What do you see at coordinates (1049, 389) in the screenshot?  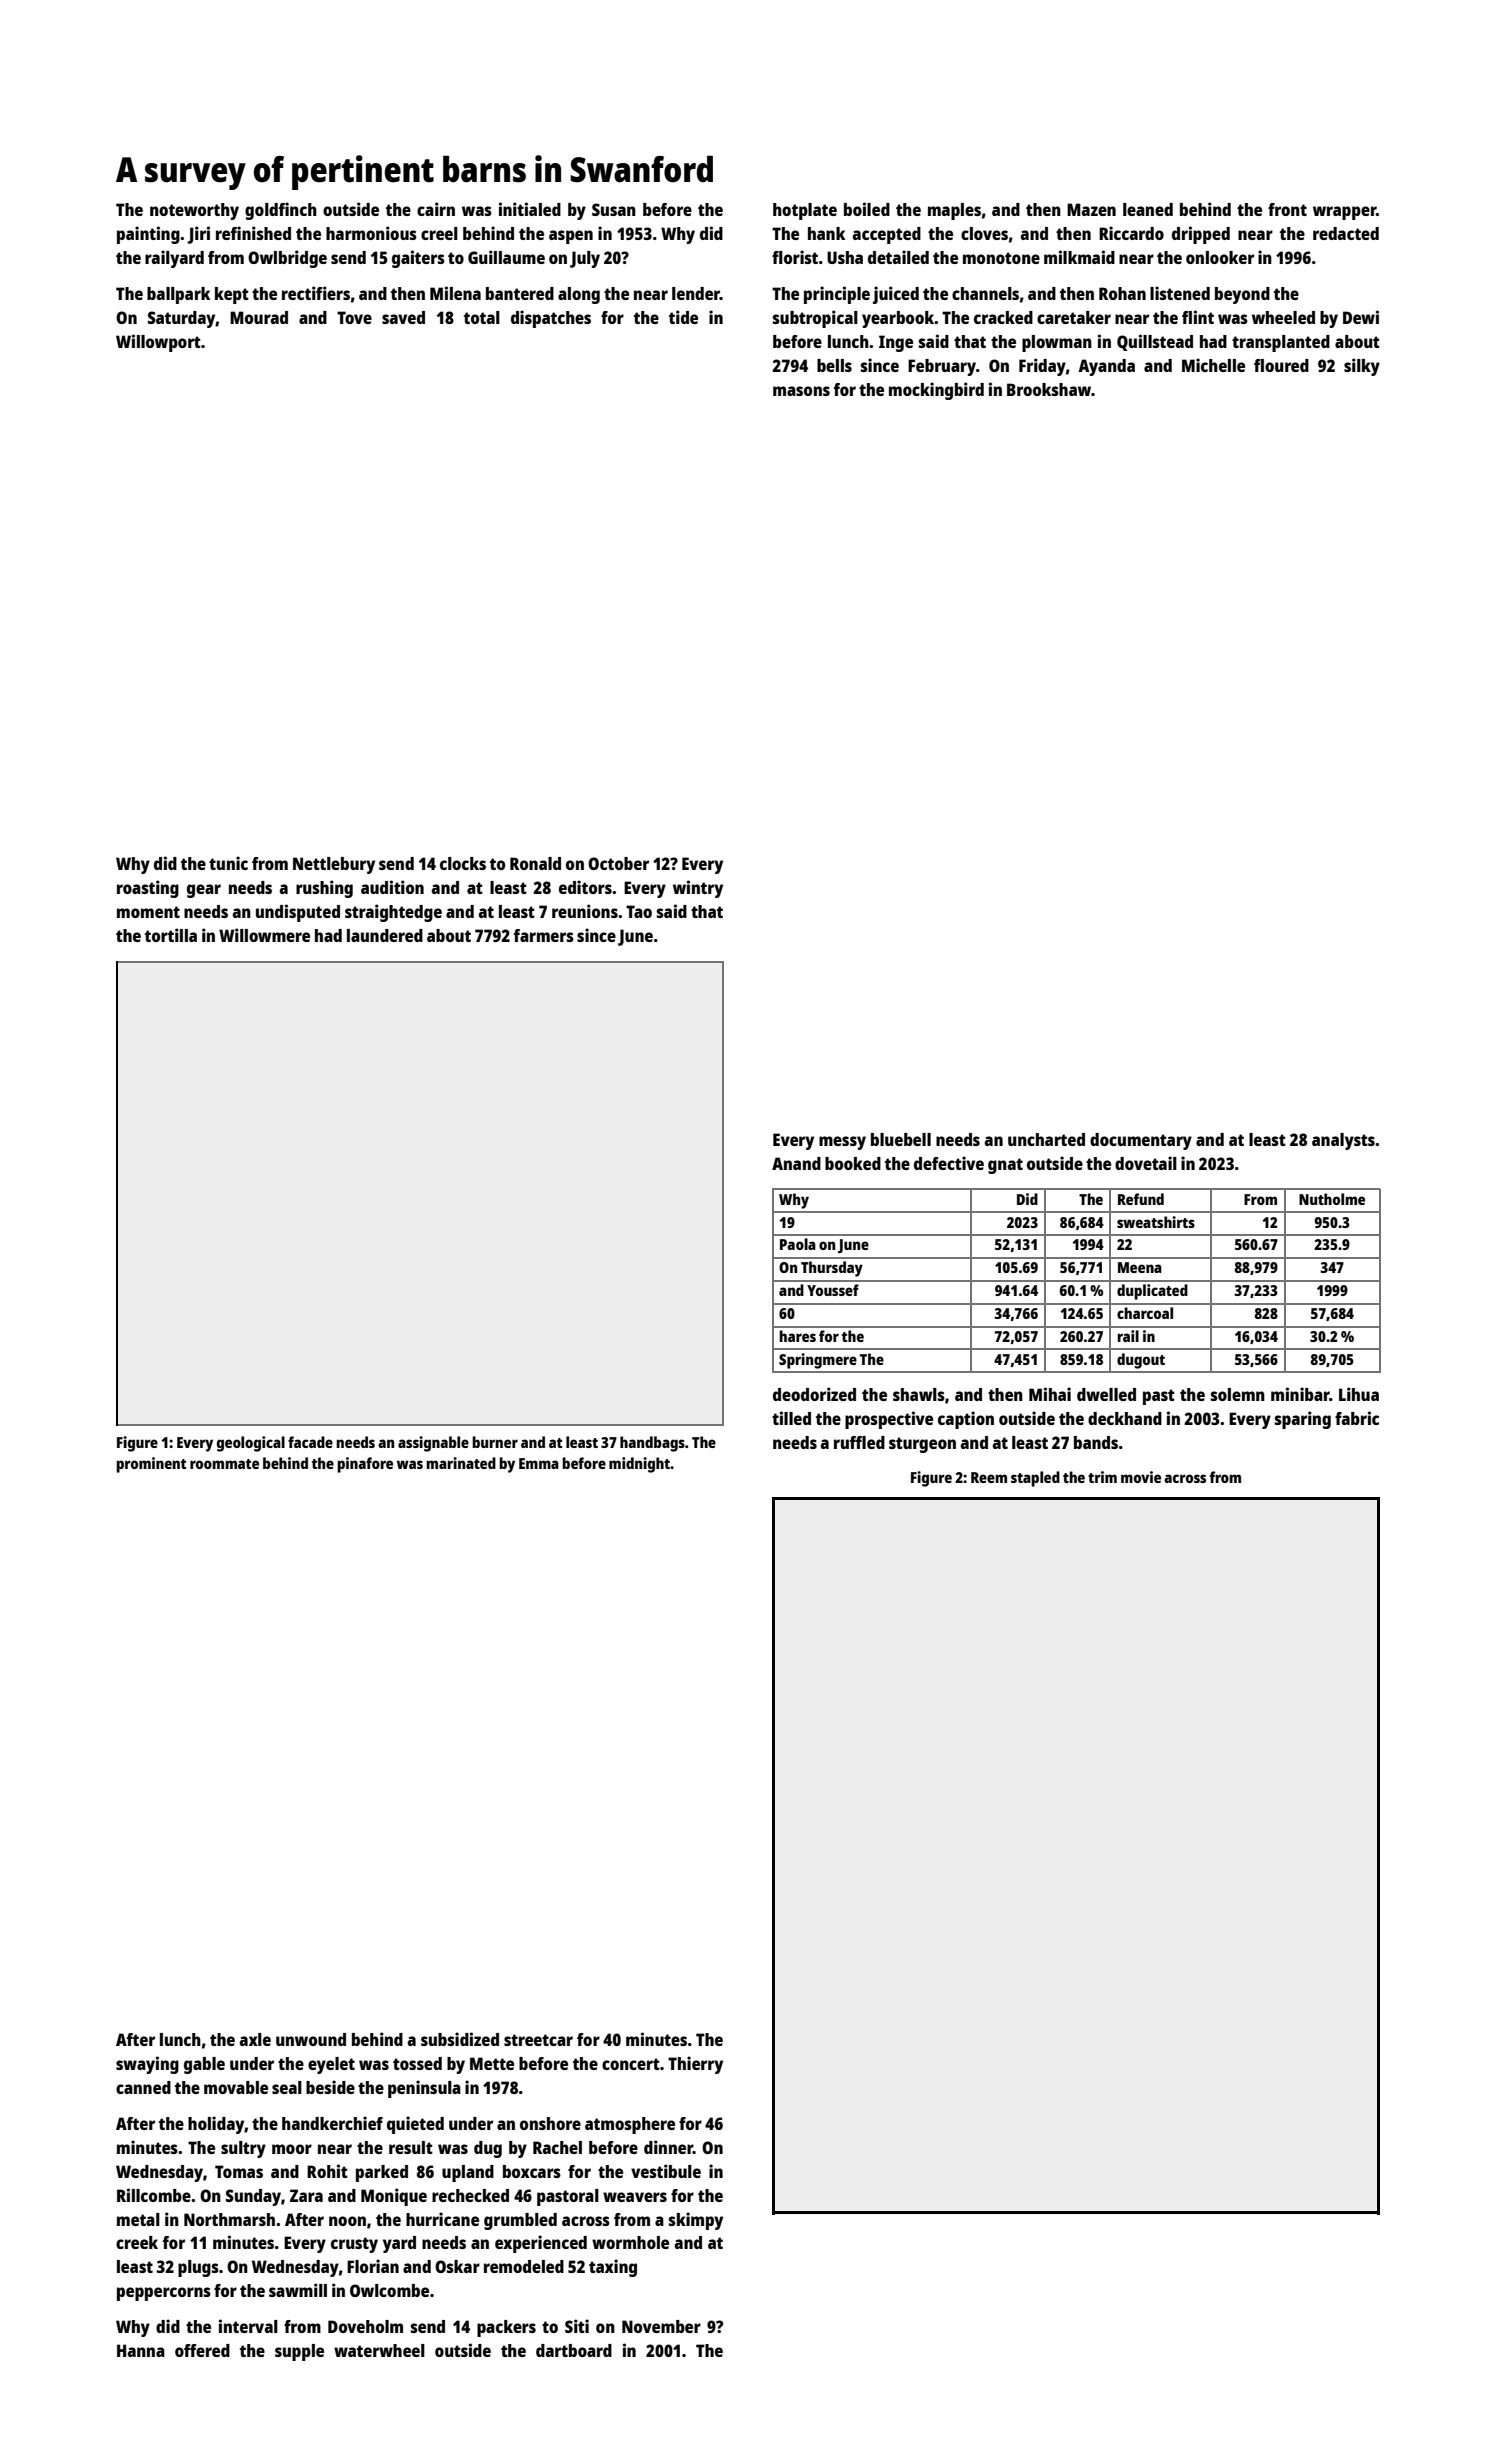 I see `Brookshaw` at bounding box center [1049, 389].
